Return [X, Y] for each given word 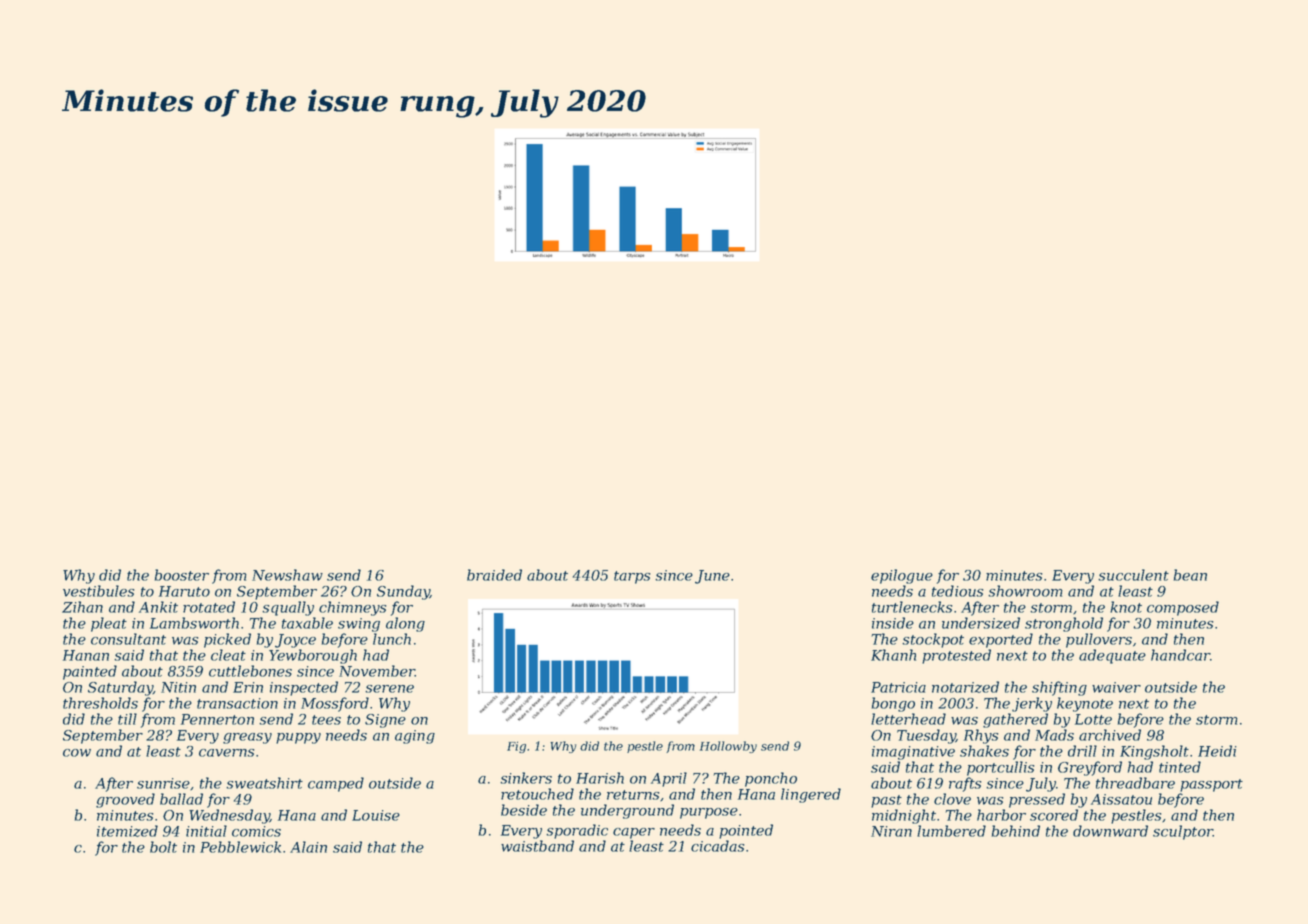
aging [415, 737]
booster [182, 575]
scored [1054, 815]
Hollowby [728, 747]
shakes [984, 751]
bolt [163, 847]
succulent [1133, 575]
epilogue [902, 576]
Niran [891, 831]
